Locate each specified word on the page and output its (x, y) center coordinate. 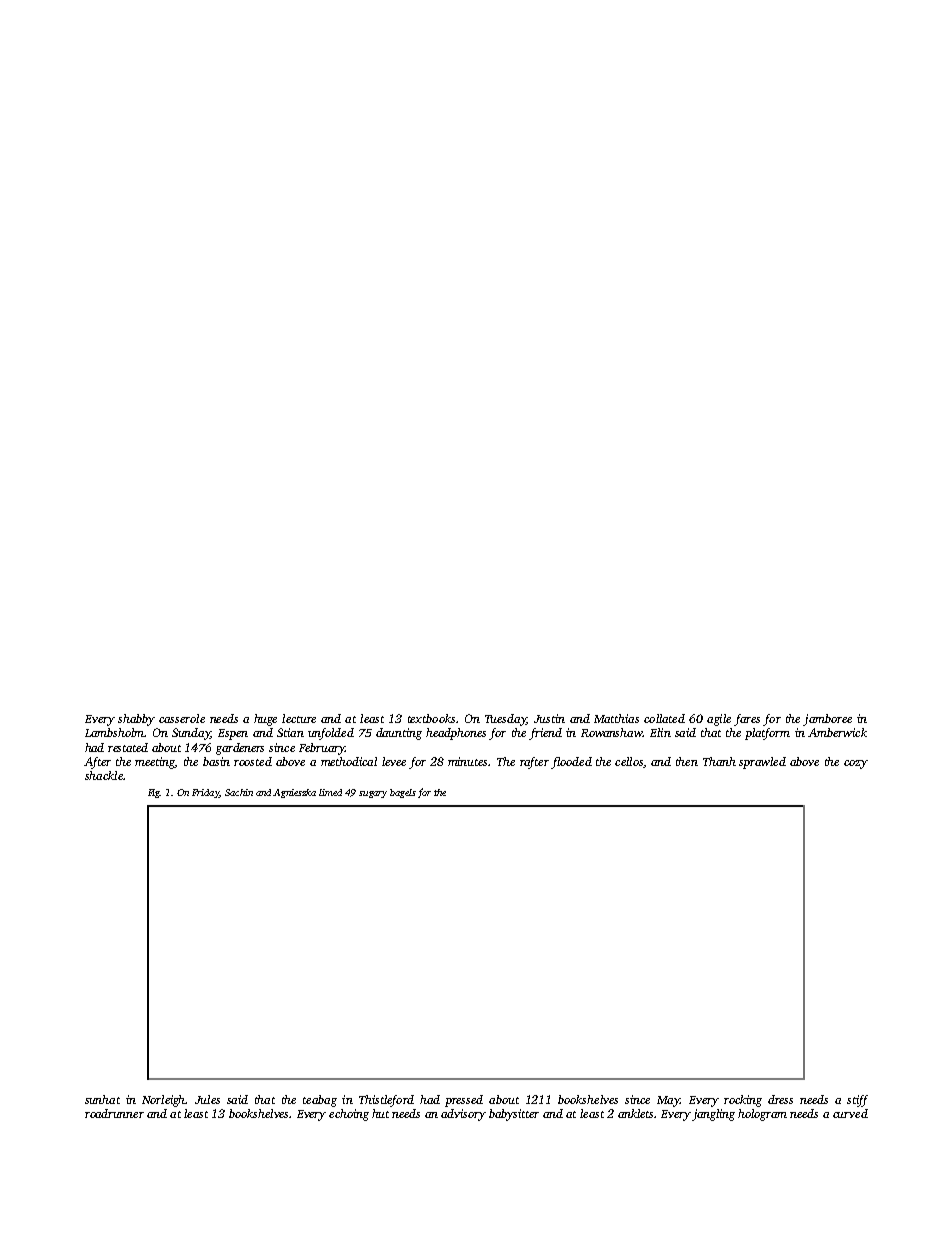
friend (545, 734)
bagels (403, 793)
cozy (856, 764)
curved (850, 1113)
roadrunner (114, 1113)
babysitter (514, 1115)
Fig (154, 793)
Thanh (719, 761)
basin (216, 761)
